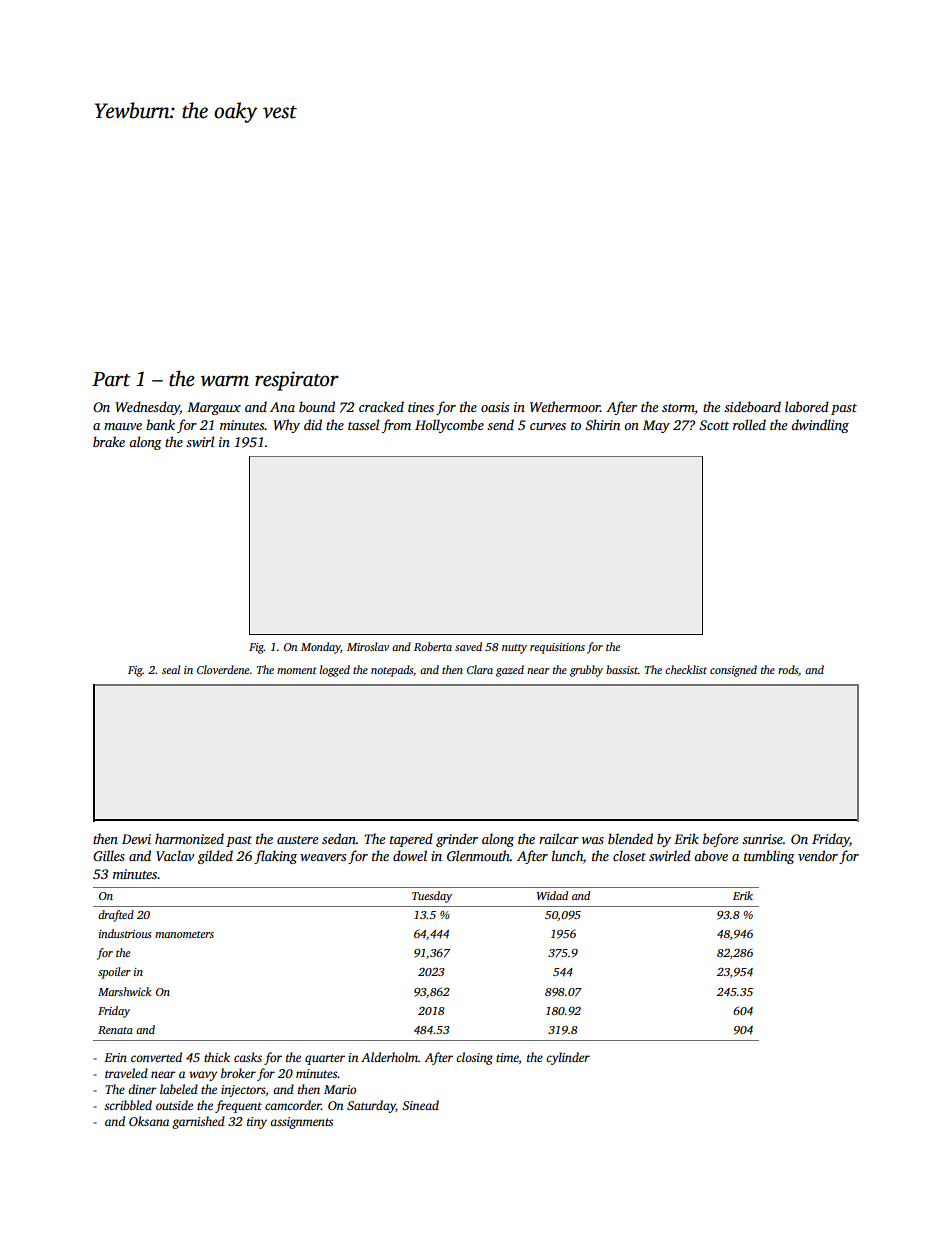 This screenshot has height=1233, width=952. I want to click on checklist, so click(686, 669).
